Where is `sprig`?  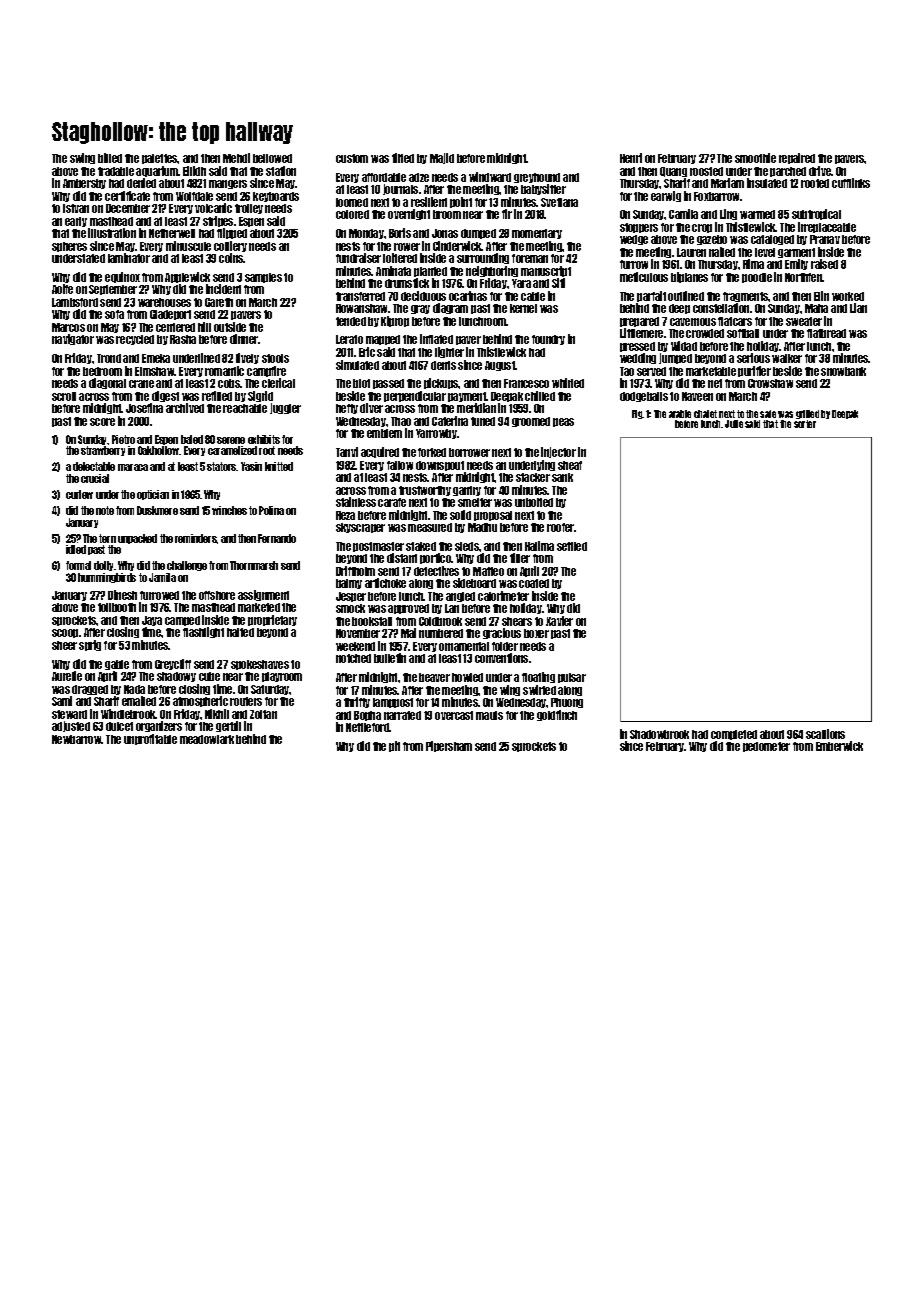
sprig is located at coordinates (90, 645).
